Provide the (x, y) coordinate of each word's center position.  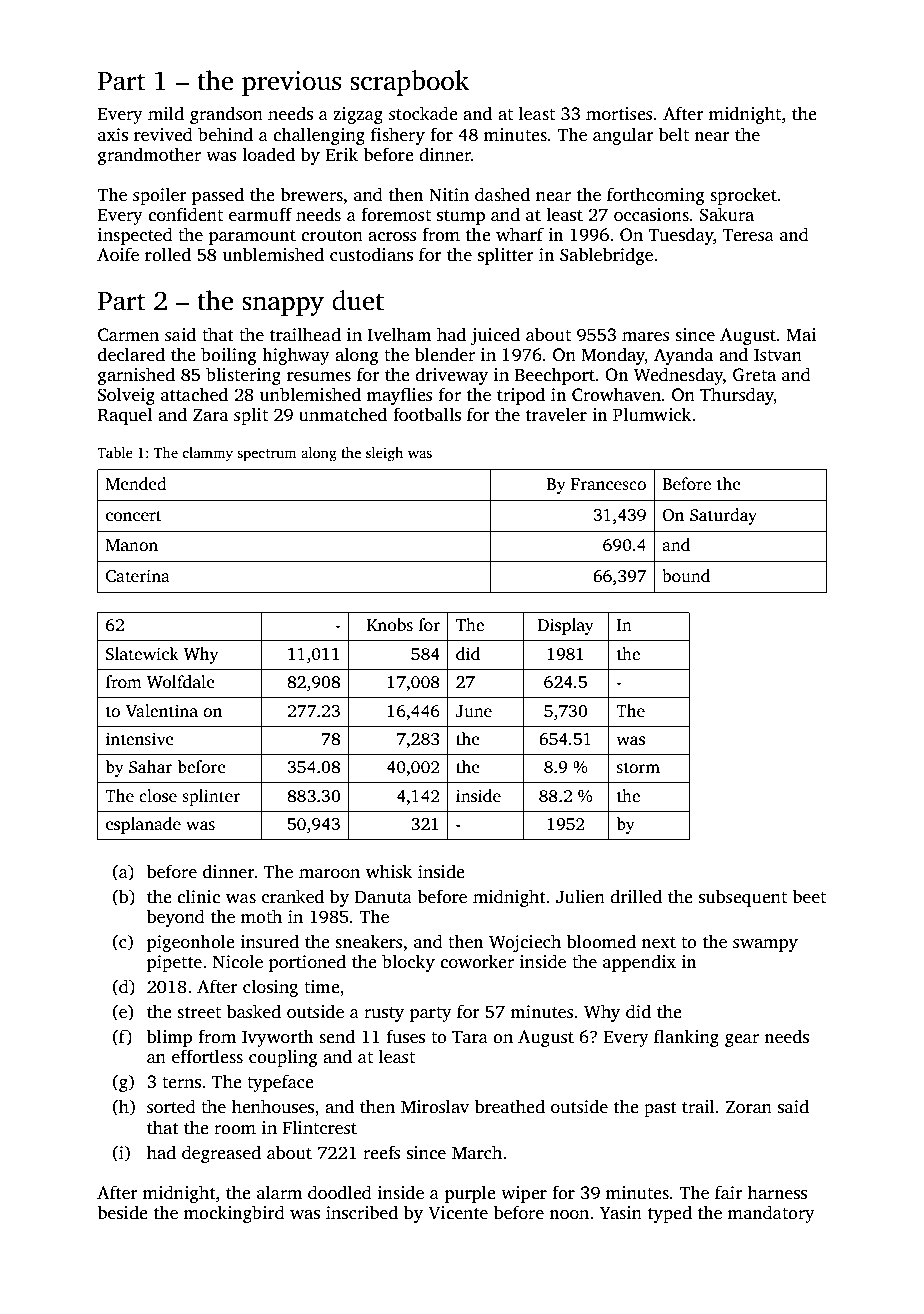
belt (674, 134)
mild (166, 113)
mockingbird (234, 1214)
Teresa (748, 235)
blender (445, 354)
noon (569, 1215)
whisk (389, 871)
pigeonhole (191, 943)
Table (115, 452)
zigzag (358, 115)
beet (809, 896)
